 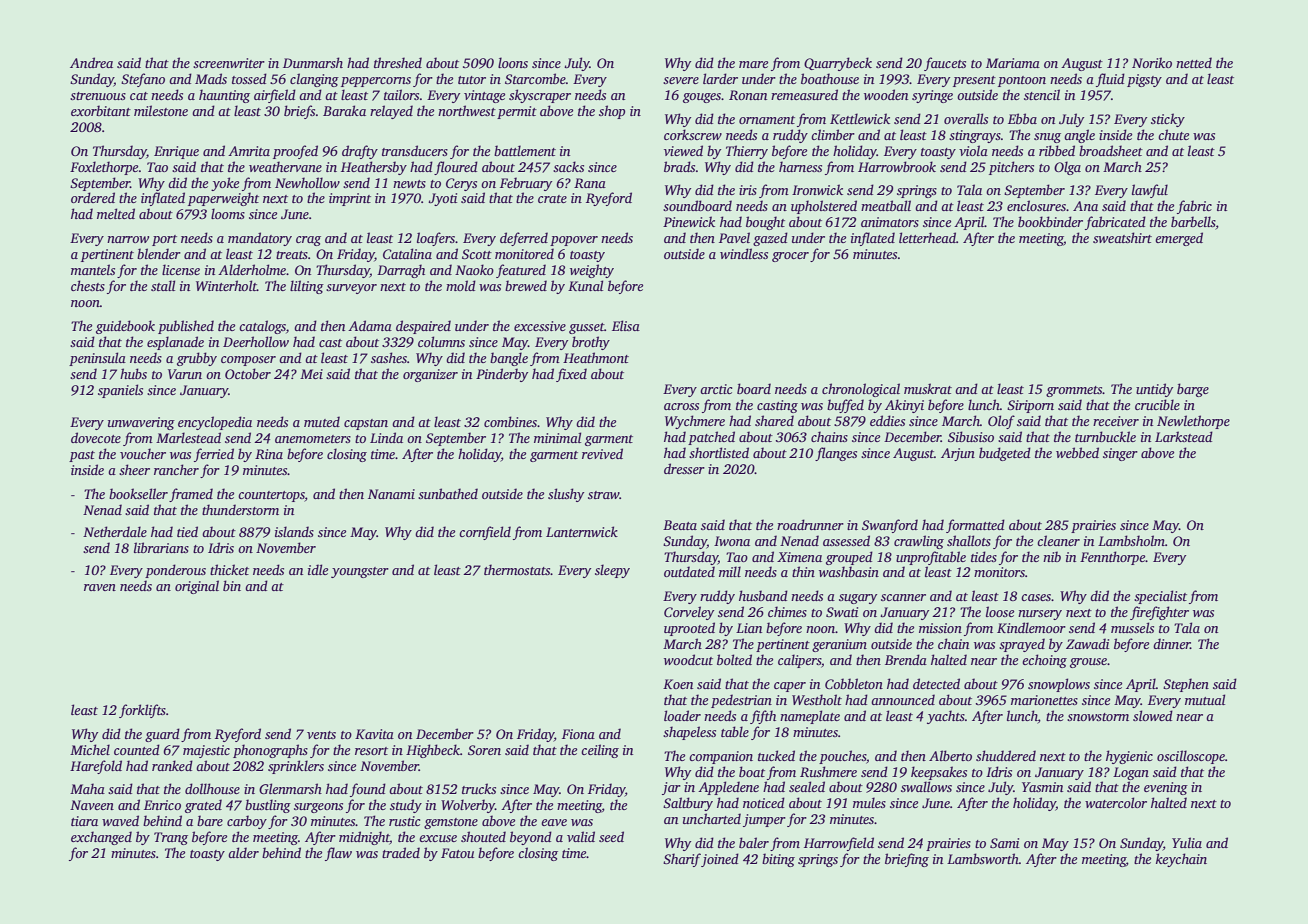 What do you see at coordinates (364, 838) in the screenshot?
I see `midnight` at bounding box center [364, 838].
